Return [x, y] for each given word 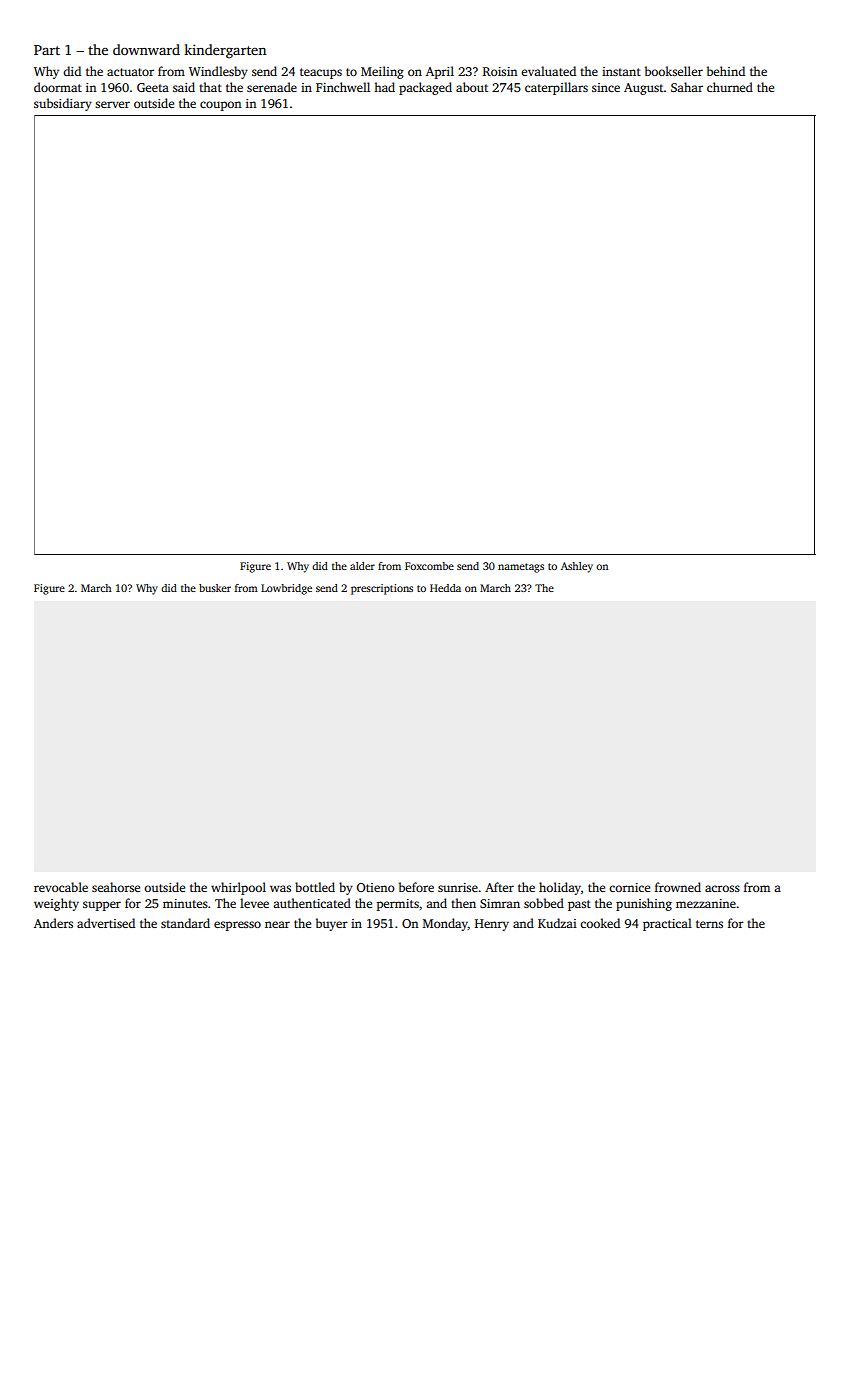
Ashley [577, 567]
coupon [220, 106]
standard [185, 923]
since [606, 87]
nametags [521, 568]
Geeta [153, 87]
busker [215, 588]
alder [362, 566]
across [722, 888]
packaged [425, 88]
